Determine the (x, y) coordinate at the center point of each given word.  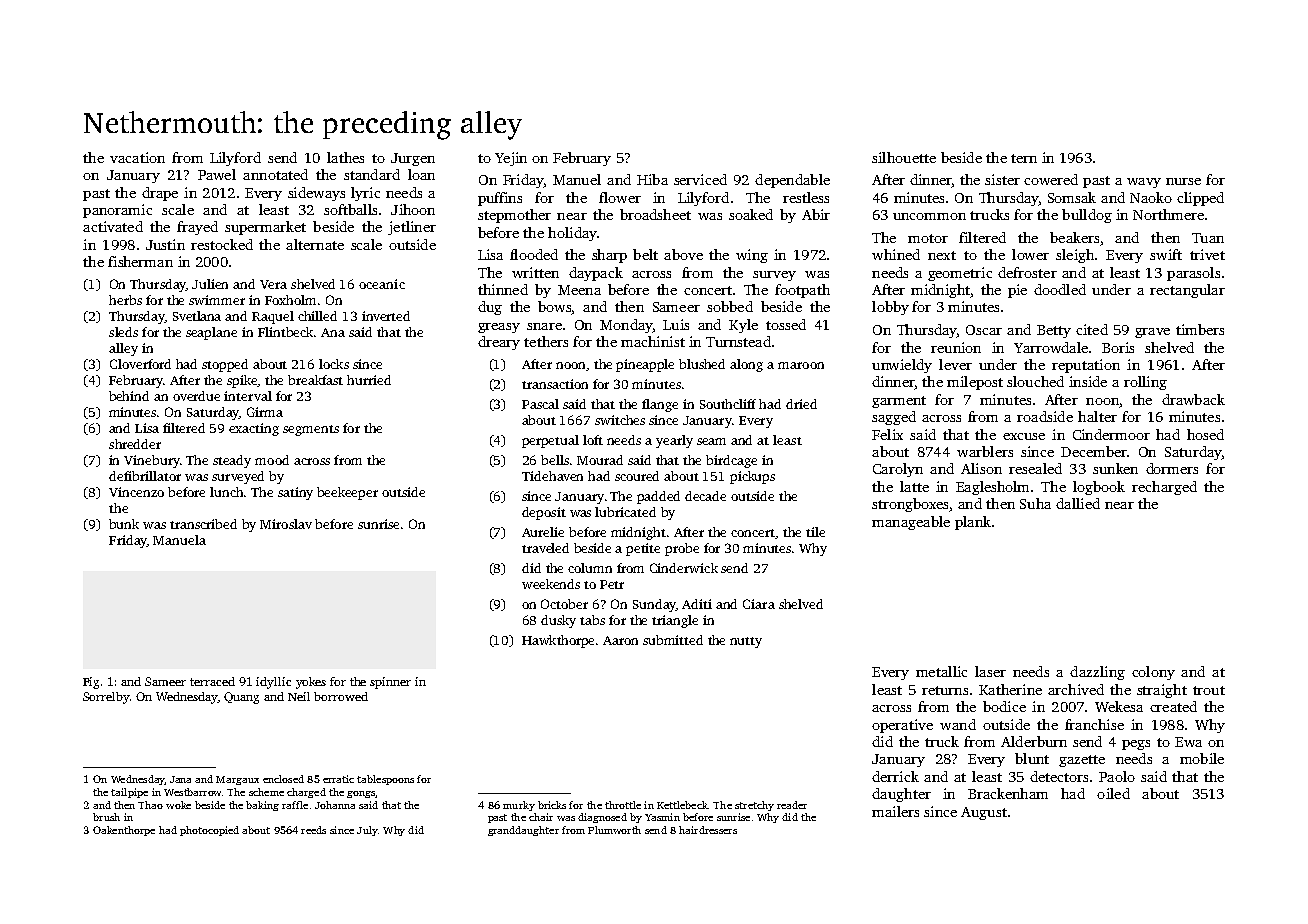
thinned (503, 289)
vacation (137, 157)
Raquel (273, 317)
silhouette (904, 157)
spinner (390, 683)
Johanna (335, 805)
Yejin (511, 159)
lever (955, 364)
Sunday (654, 605)
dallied (1078, 503)
